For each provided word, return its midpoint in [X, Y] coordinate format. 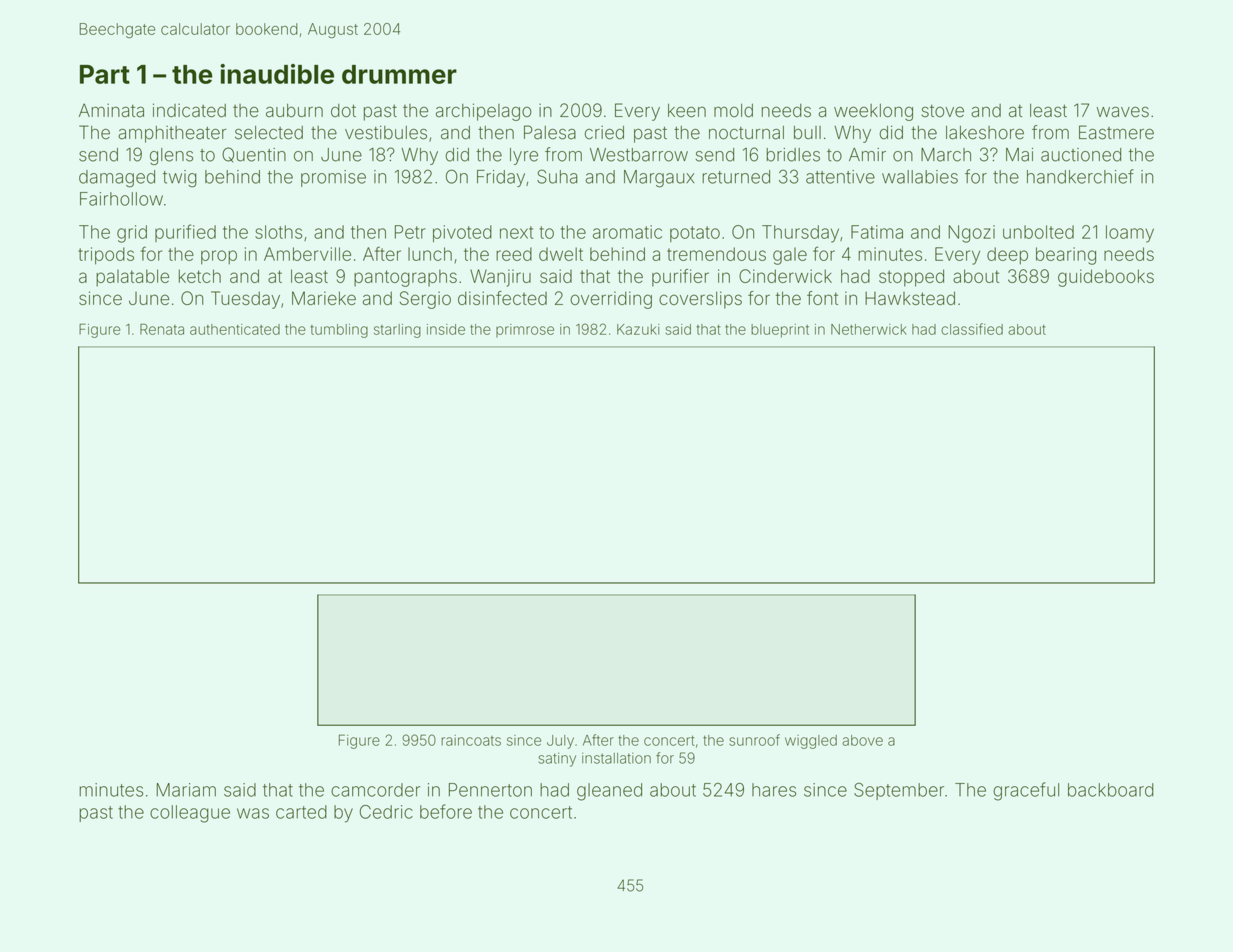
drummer [399, 74]
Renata [162, 329]
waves [1123, 112]
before [446, 811]
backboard [1111, 790]
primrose [525, 331]
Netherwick [869, 329]
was [253, 813]
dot [343, 110]
